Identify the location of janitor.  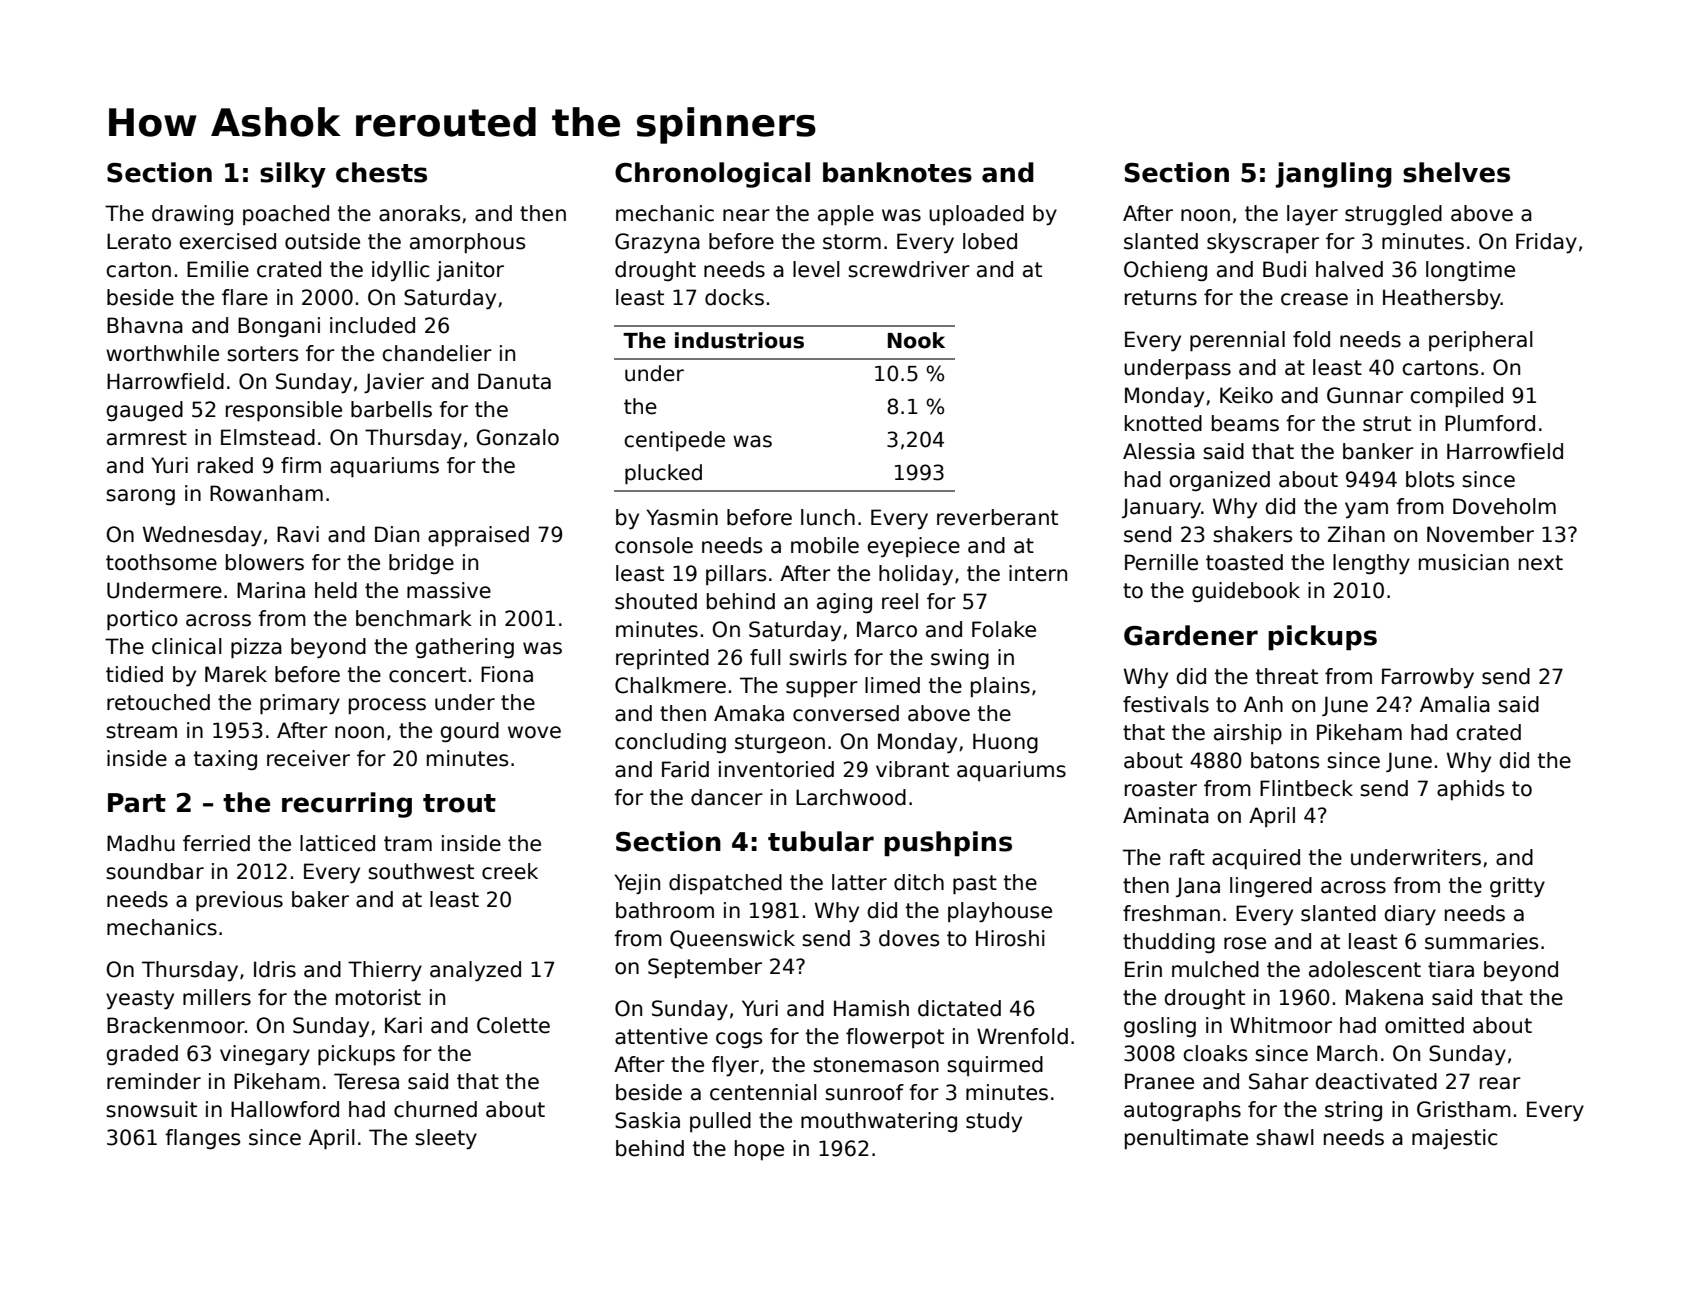
(470, 271).
